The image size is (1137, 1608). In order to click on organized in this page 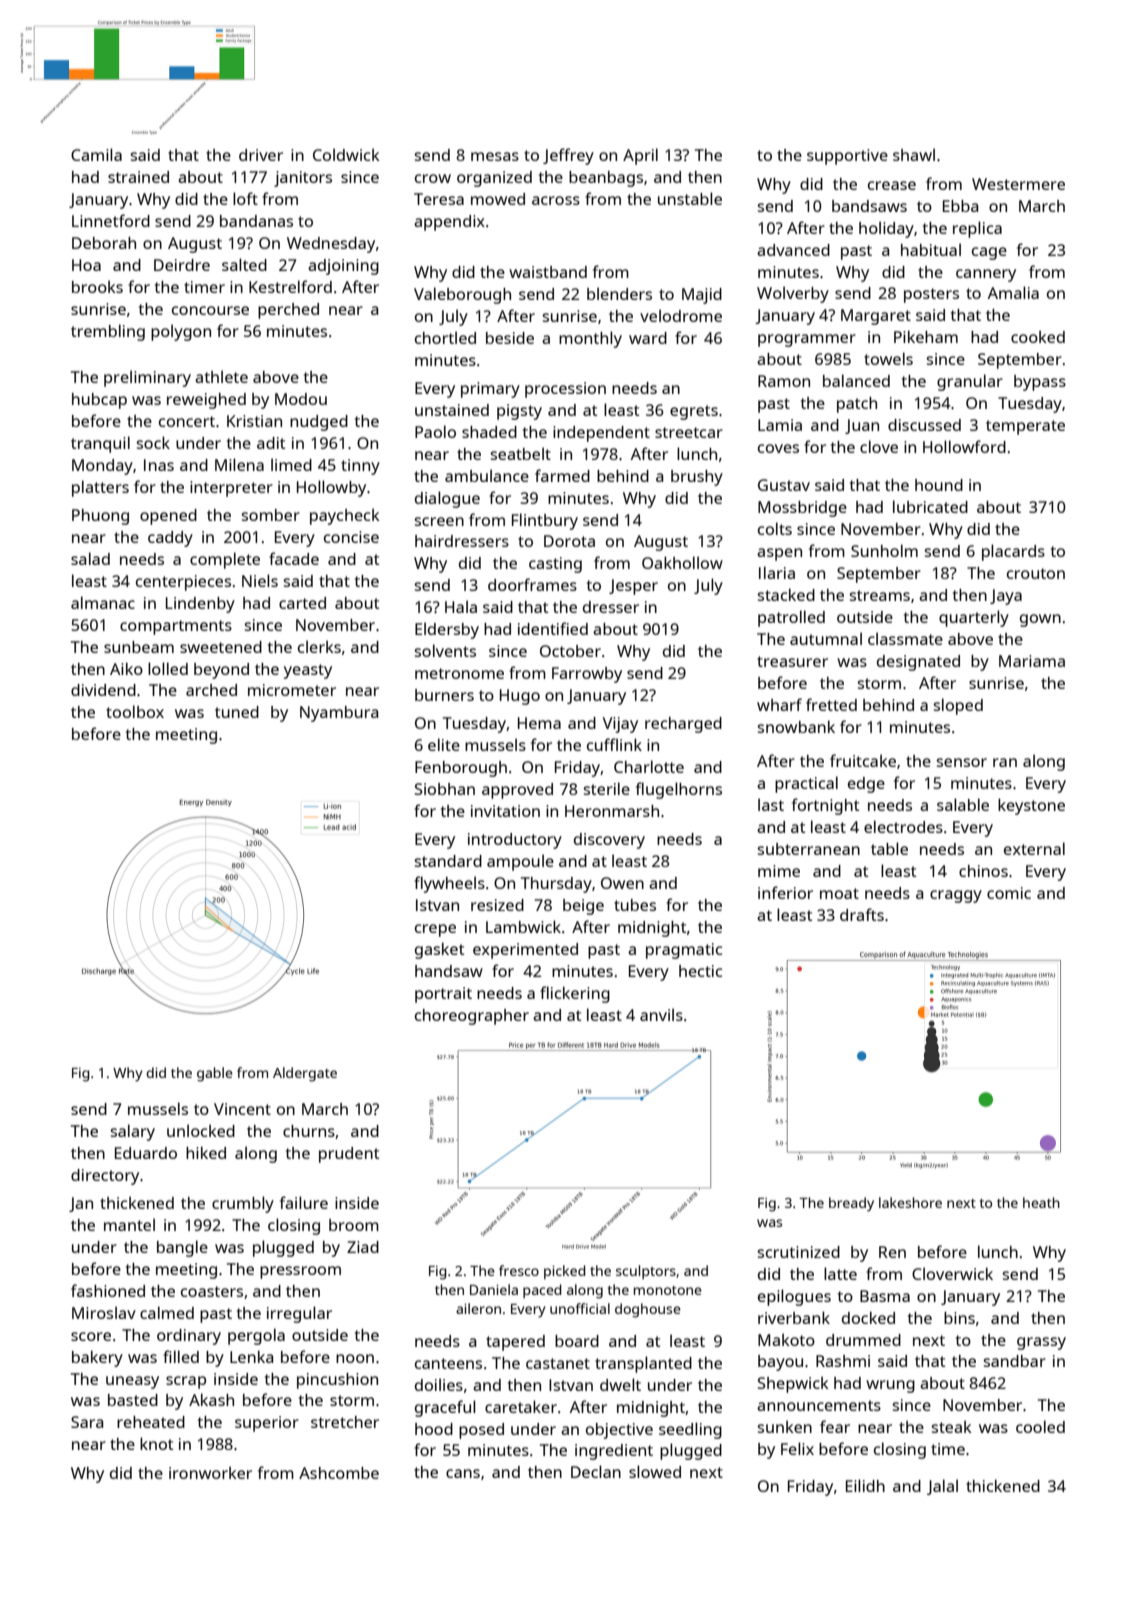, I will do `click(494, 179)`.
